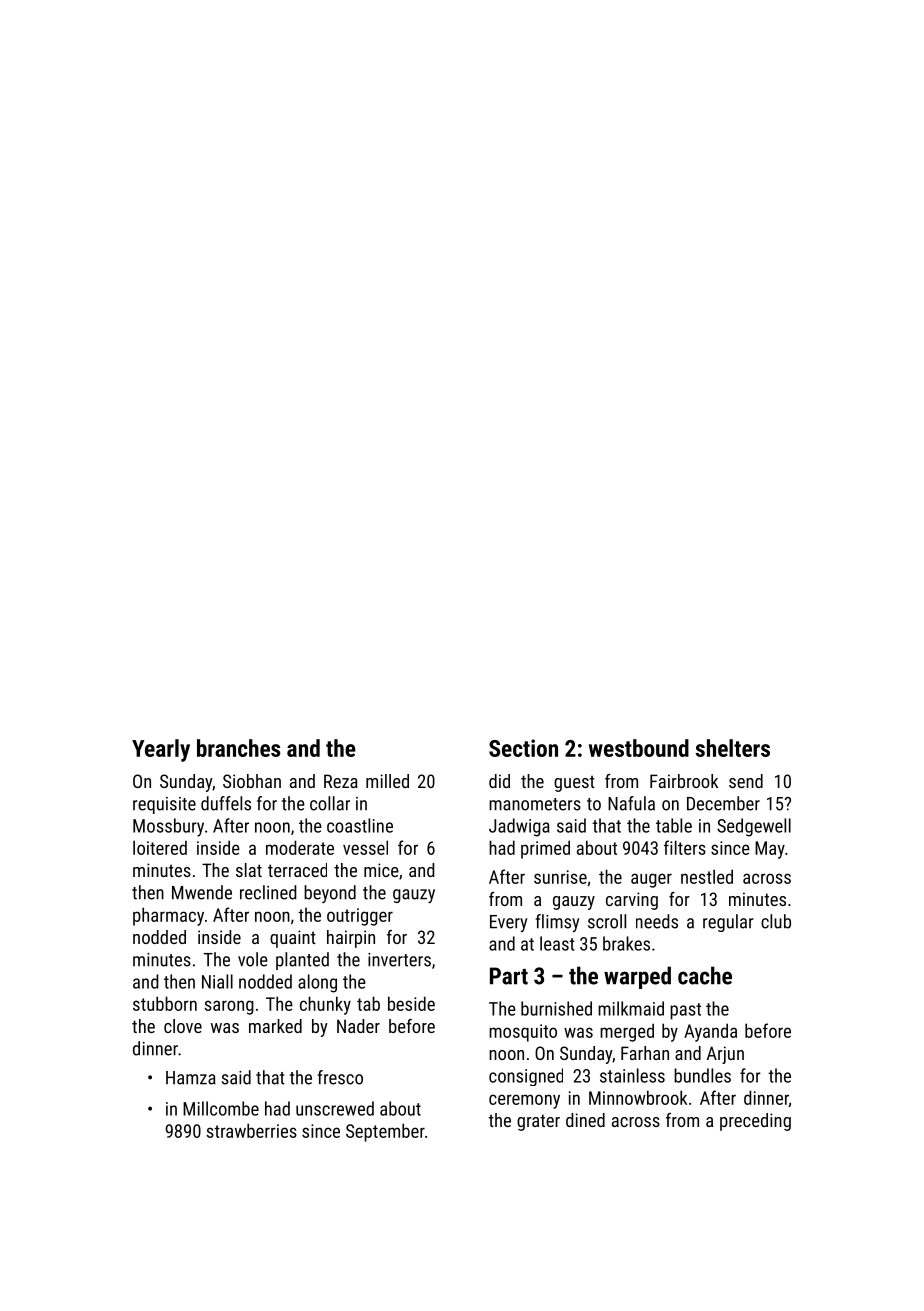 This document has width=924, height=1311. What do you see at coordinates (637, 977) in the document?
I see `warped` at bounding box center [637, 977].
